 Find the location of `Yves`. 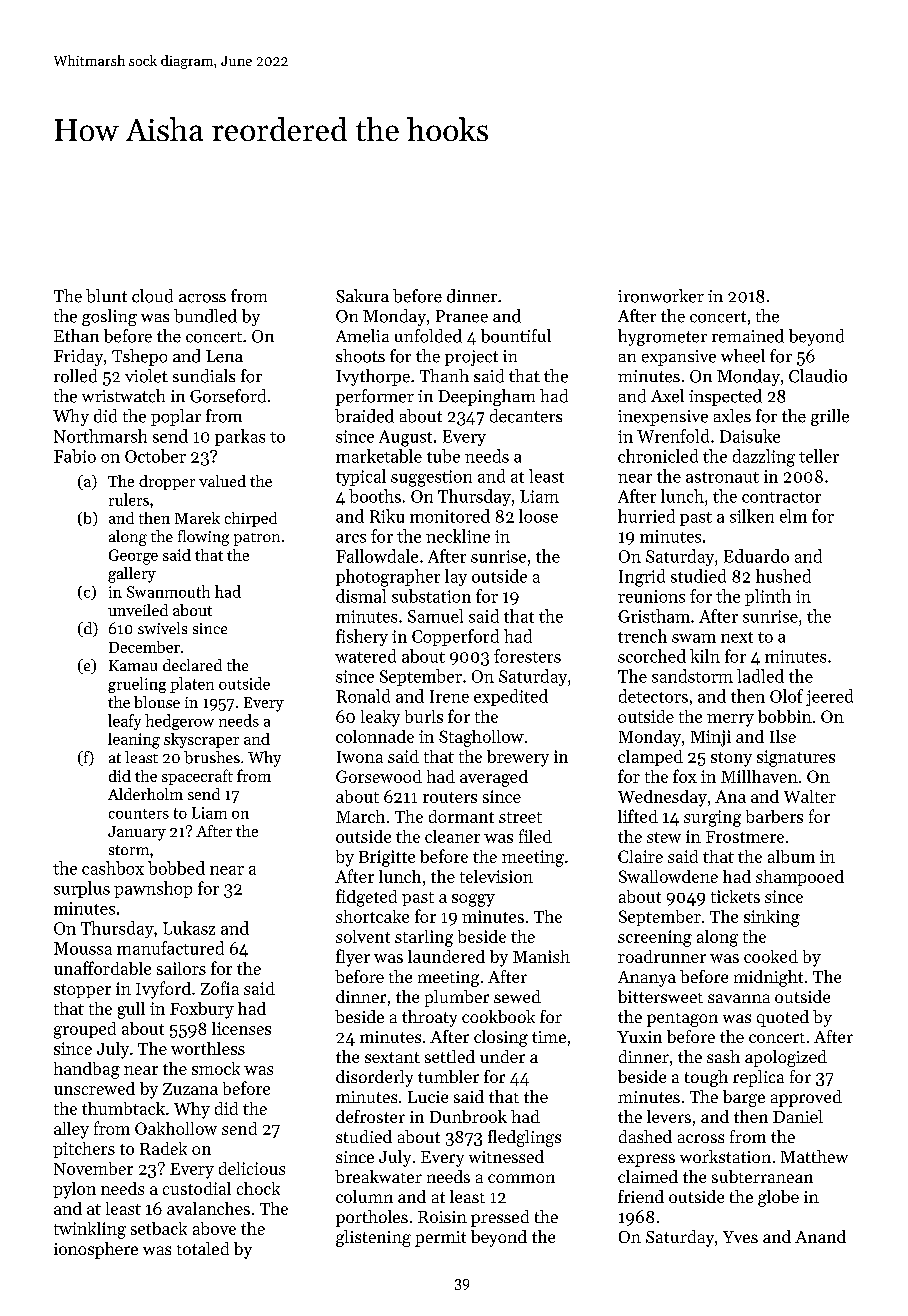

Yves is located at coordinates (740, 1237).
